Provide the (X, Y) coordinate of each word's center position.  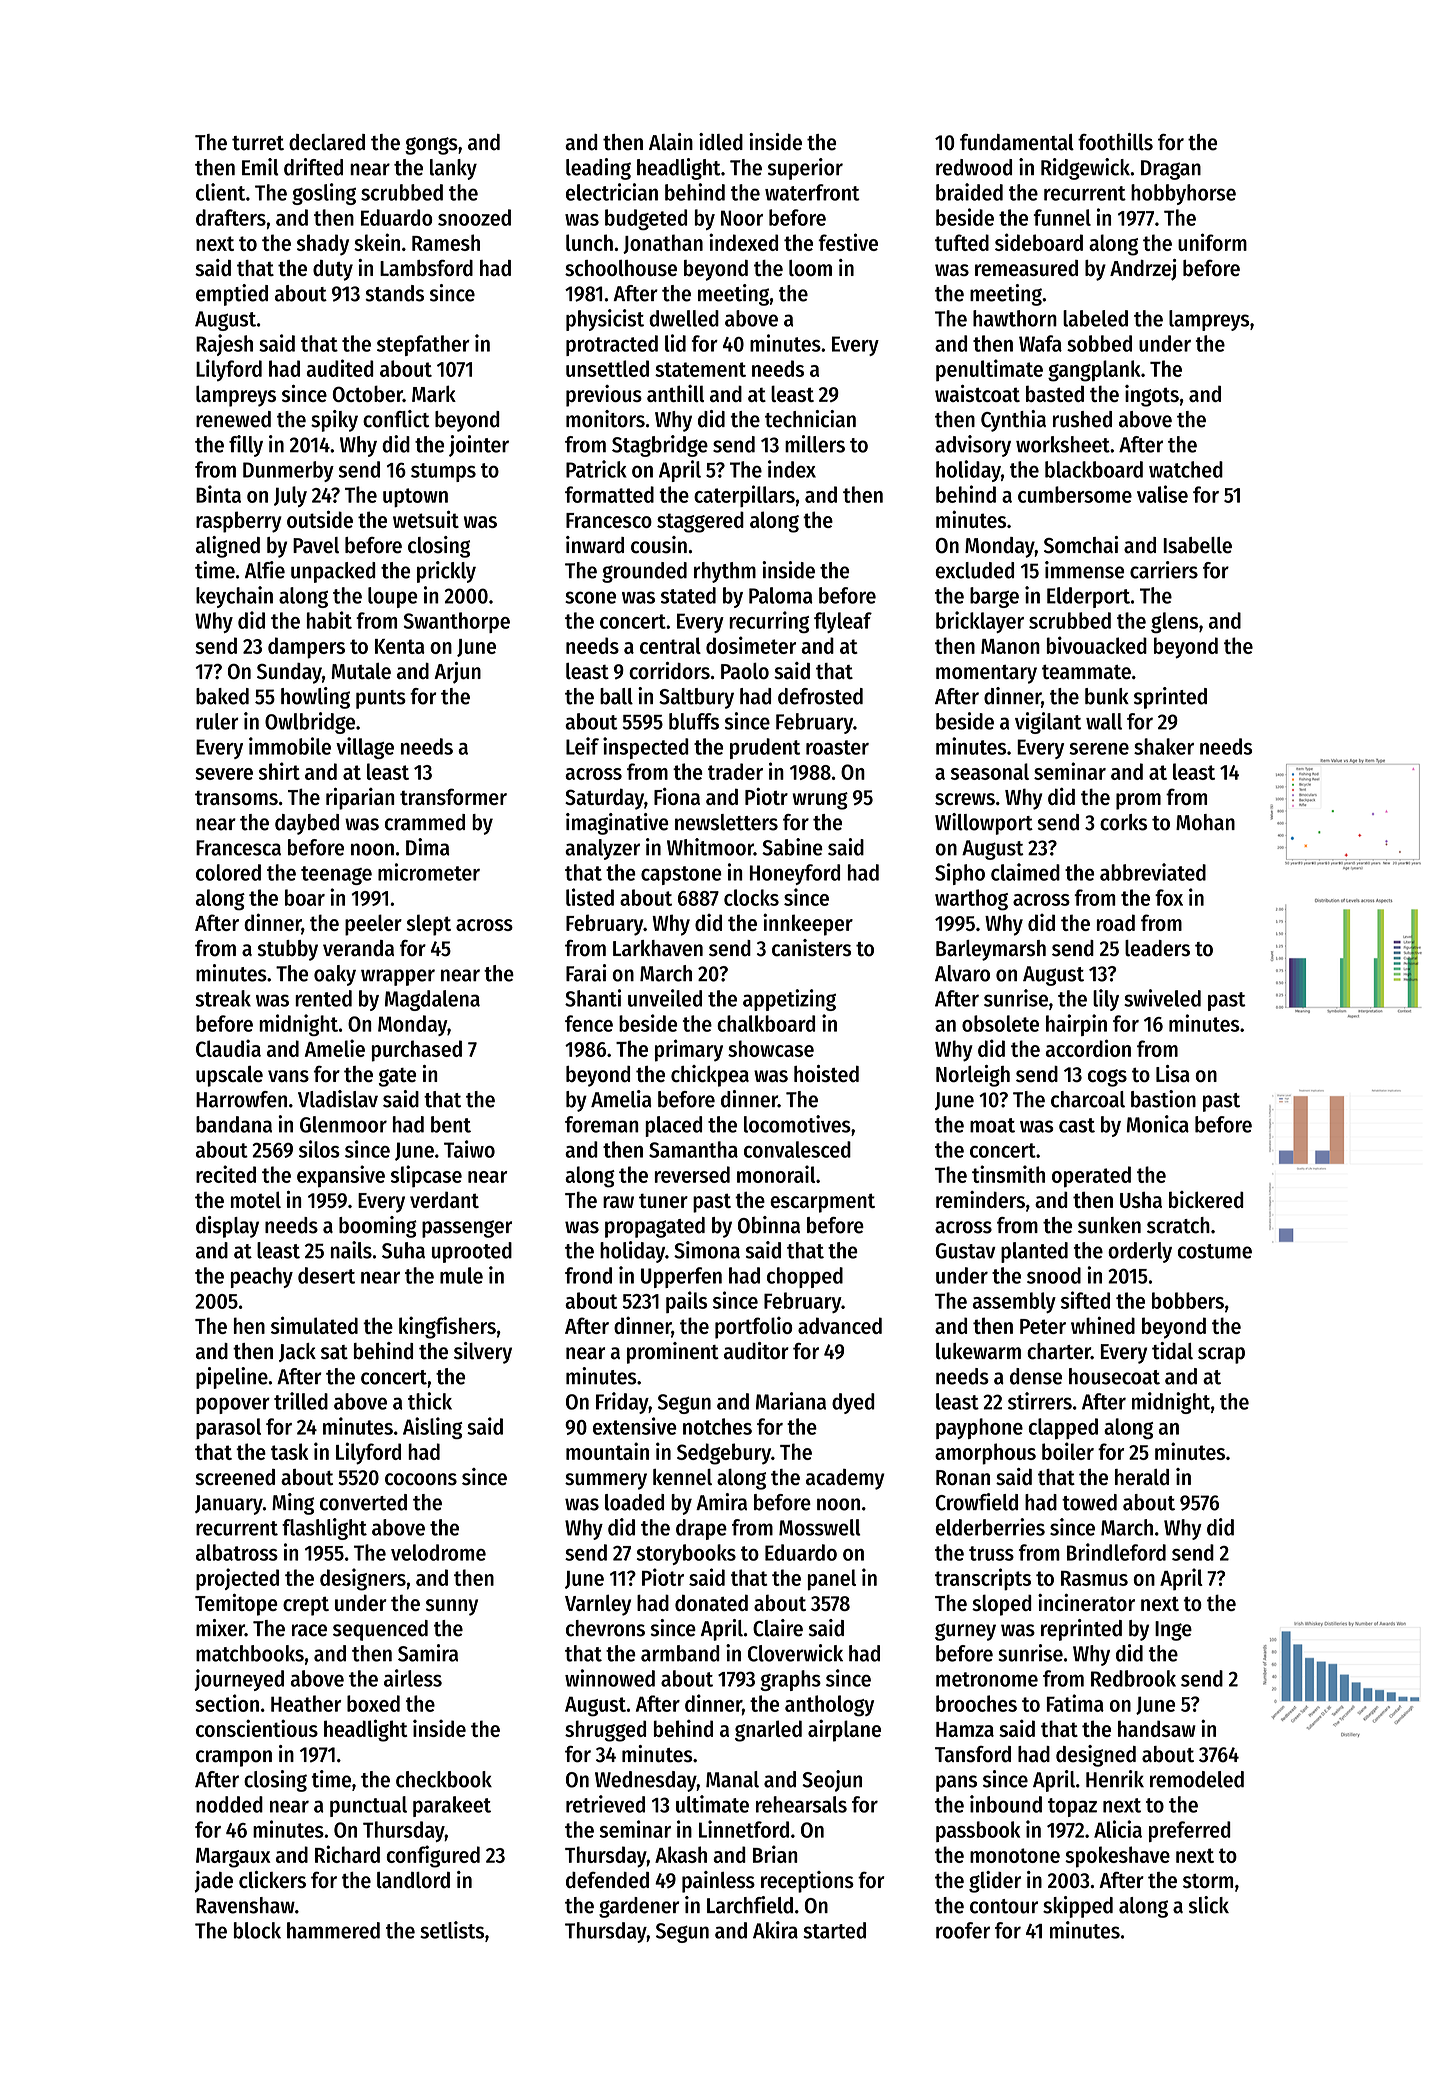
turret (258, 143)
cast (1077, 1125)
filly (246, 446)
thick (430, 1401)
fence (589, 1023)
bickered (1206, 1199)
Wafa (1040, 343)
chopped (805, 1277)
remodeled (1197, 1779)
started (835, 1930)
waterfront (812, 192)
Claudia (228, 1048)
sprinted (1170, 698)
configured (433, 1856)
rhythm (725, 572)
